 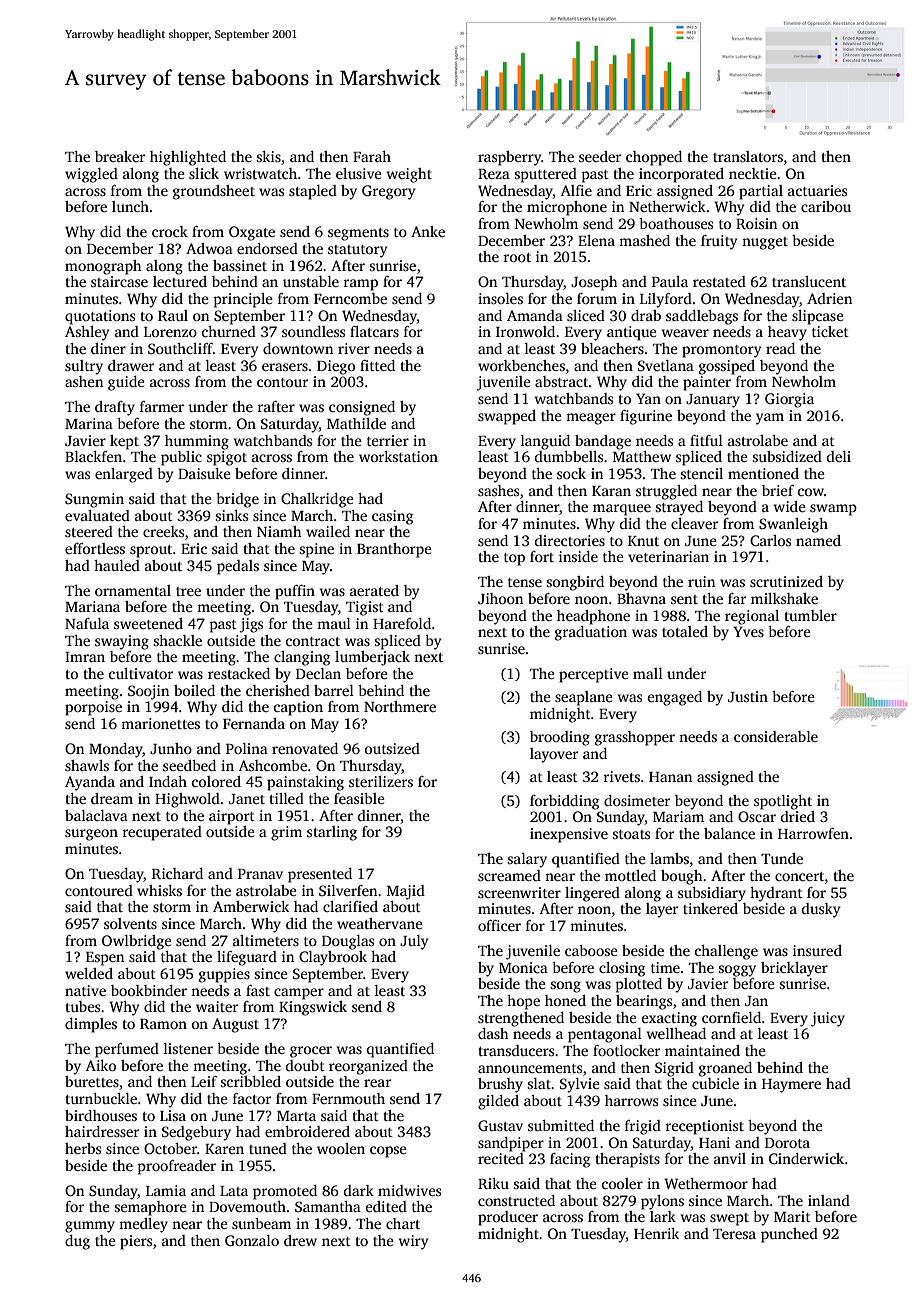 What do you see at coordinates (83, 1148) in the document?
I see `herbs` at bounding box center [83, 1148].
